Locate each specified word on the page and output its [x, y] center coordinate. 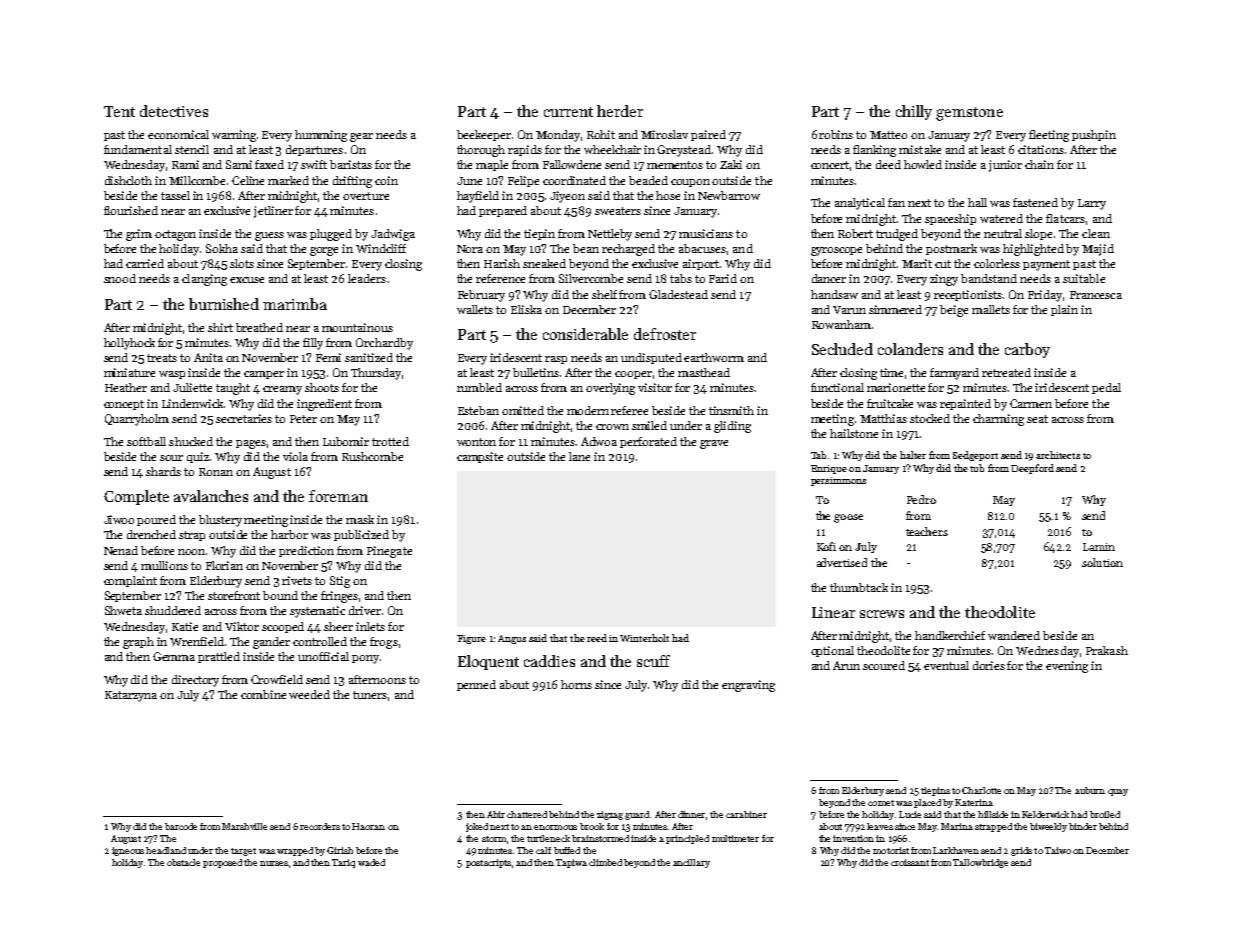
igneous [128, 851]
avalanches [211, 496]
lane [579, 456]
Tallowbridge [980, 863]
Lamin [1099, 547]
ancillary [691, 863]
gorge [324, 251]
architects [1058, 455]
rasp [556, 360]
